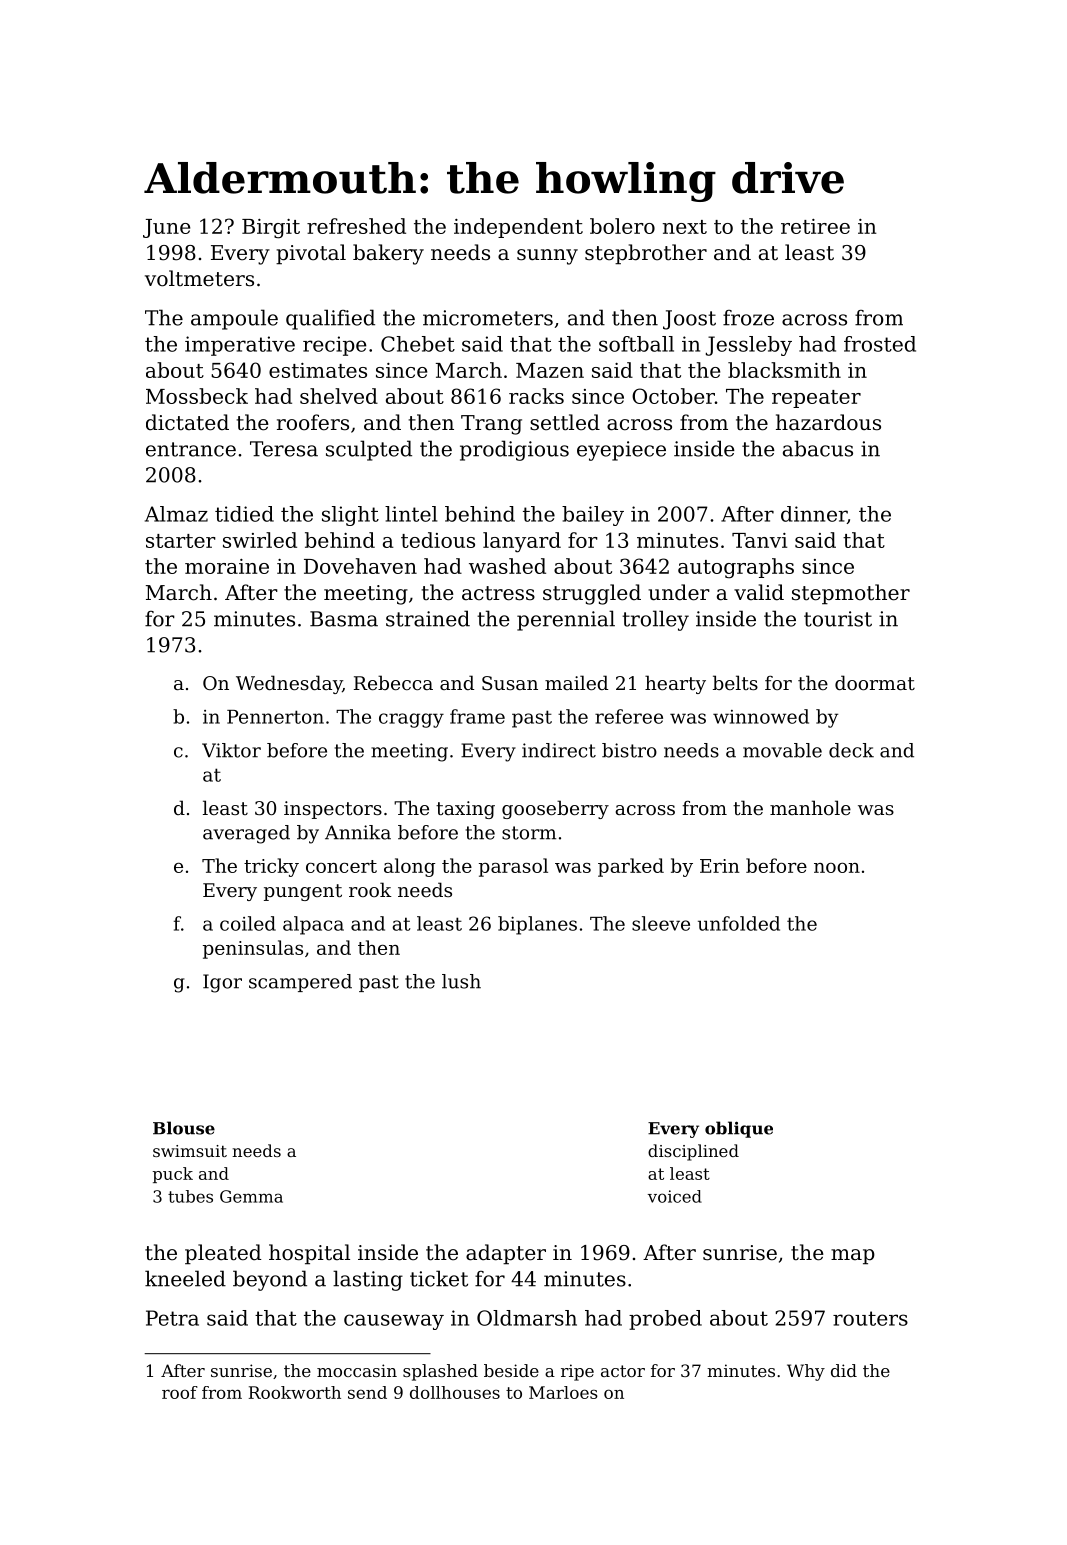 Image resolution: width=1067 pixels, height=1545 pixels. What do you see at coordinates (844, 1370) in the screenshot?
I see `did` at bounding box center [844, 1370].
